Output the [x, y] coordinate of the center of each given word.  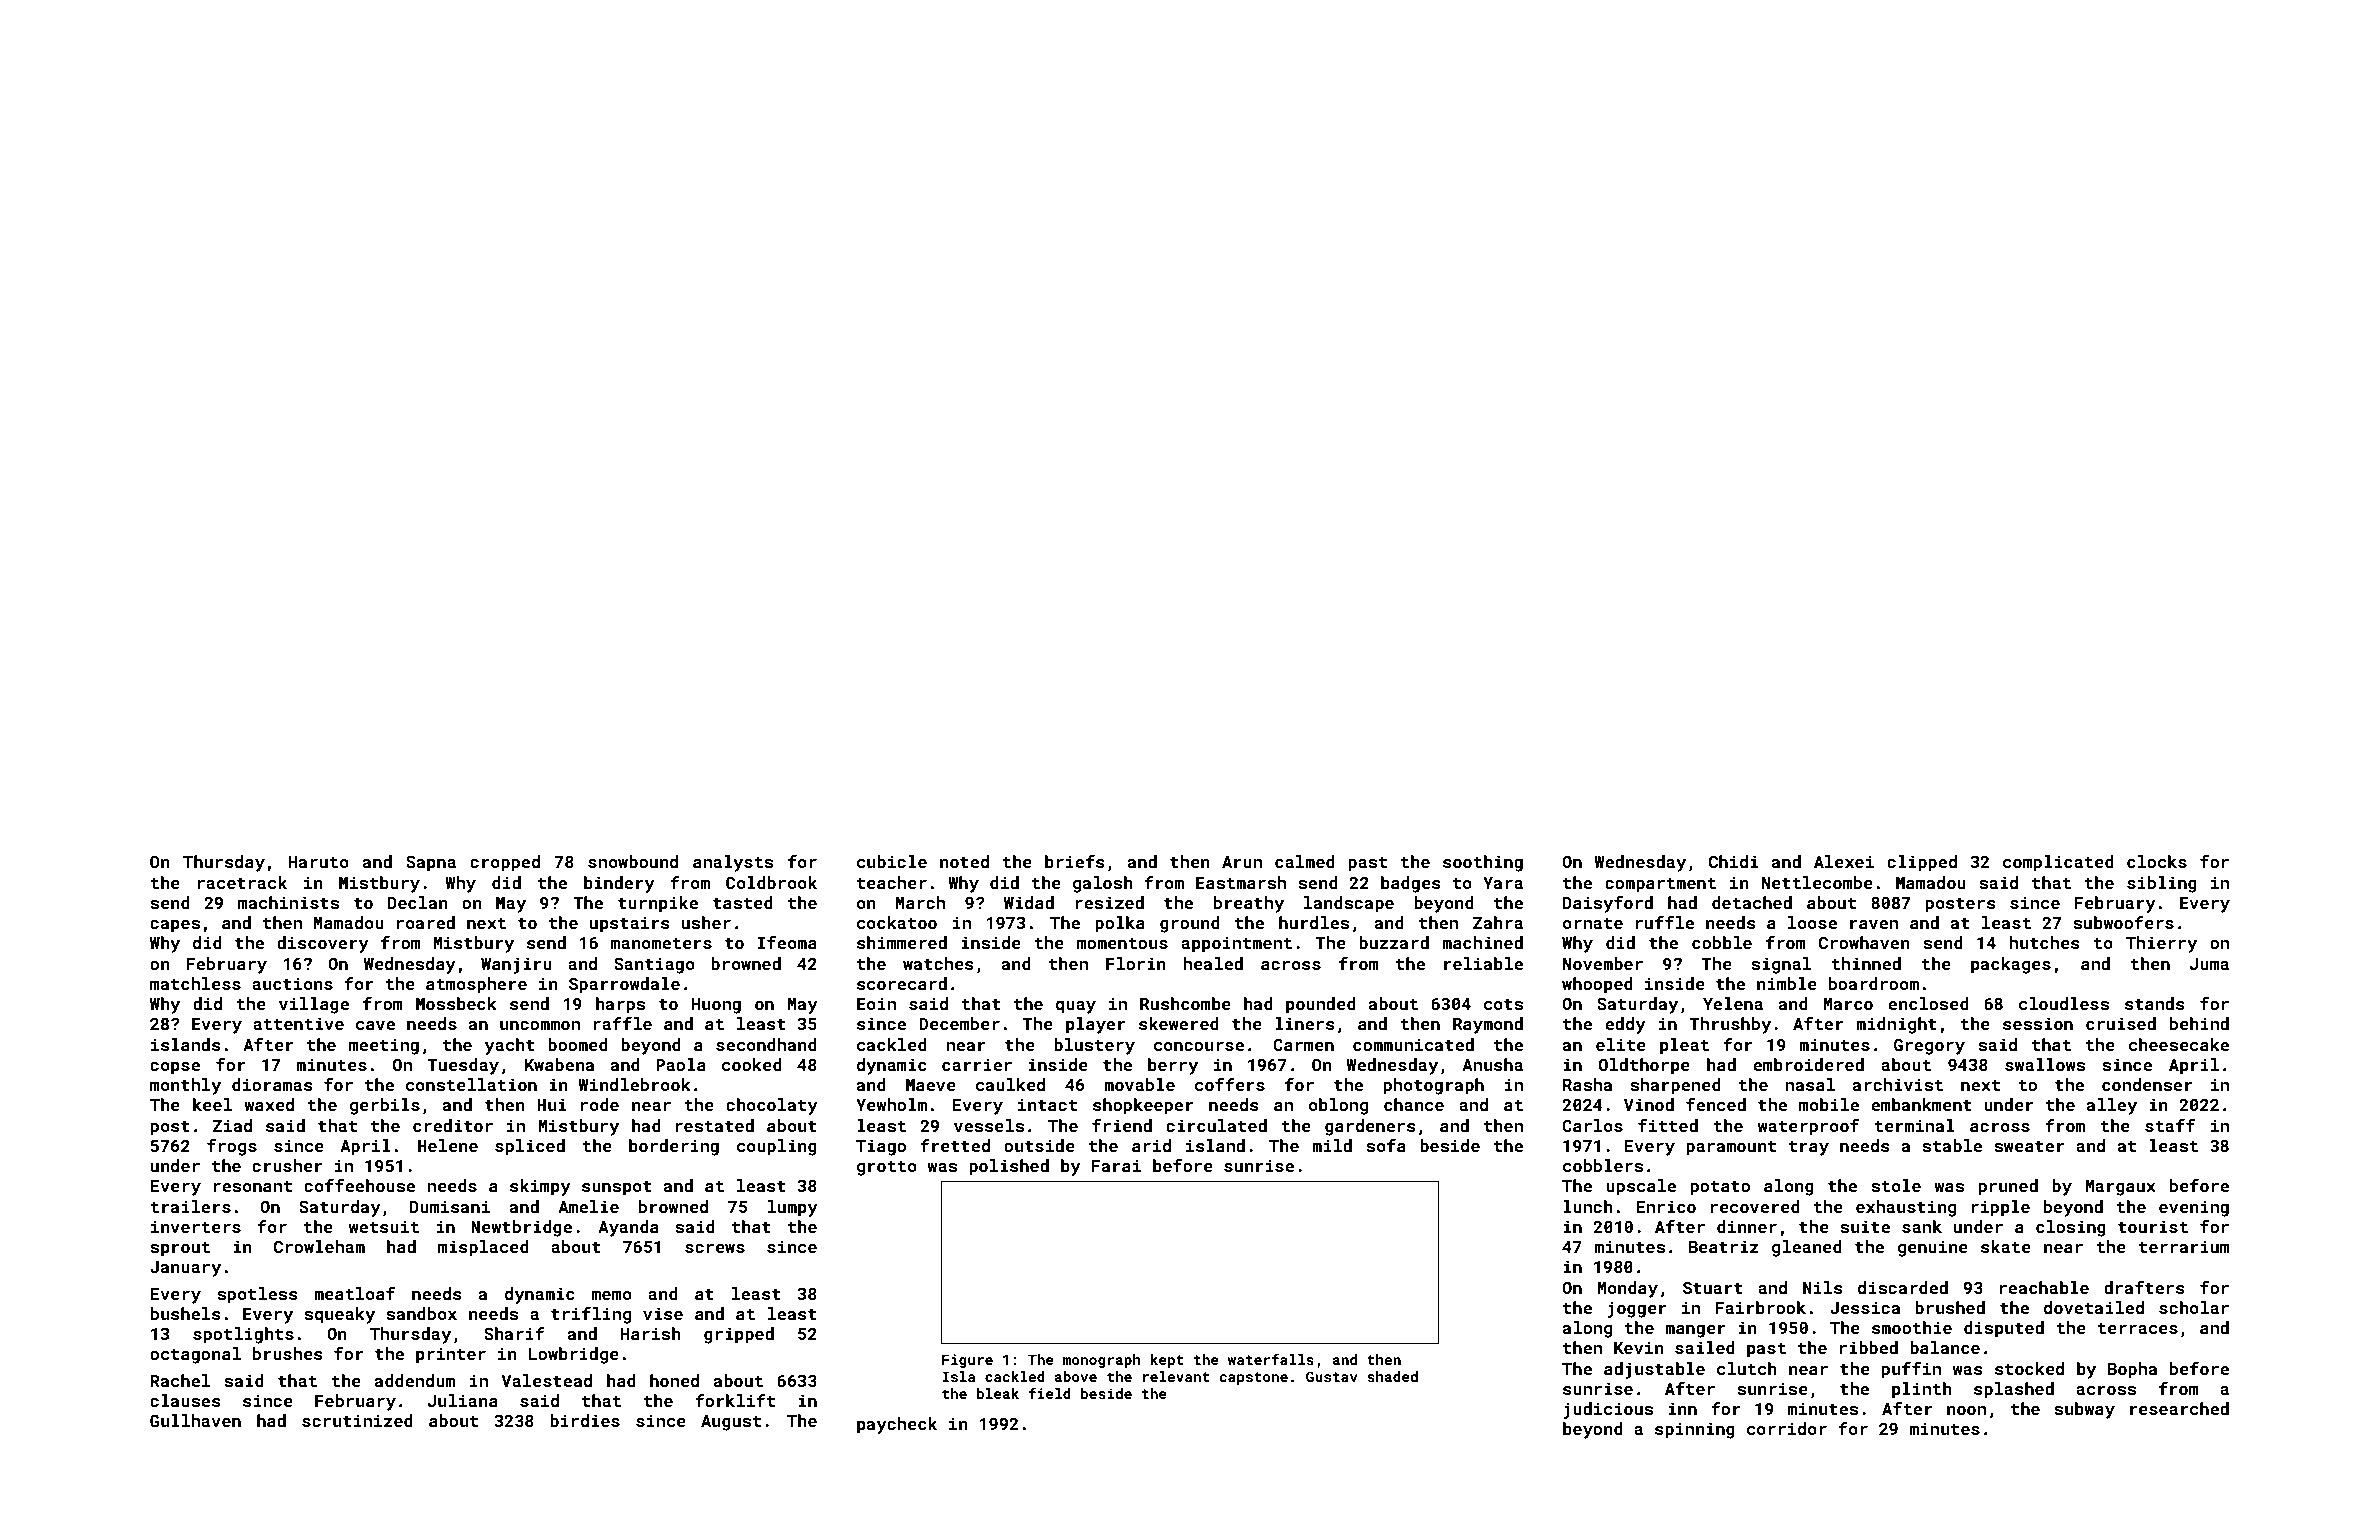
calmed [1305, 861]
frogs [232, 1147]
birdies [585, 1420]
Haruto [319, 862]
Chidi [1733, 861]
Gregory [1929, 1046]
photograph [1434, 1086]
